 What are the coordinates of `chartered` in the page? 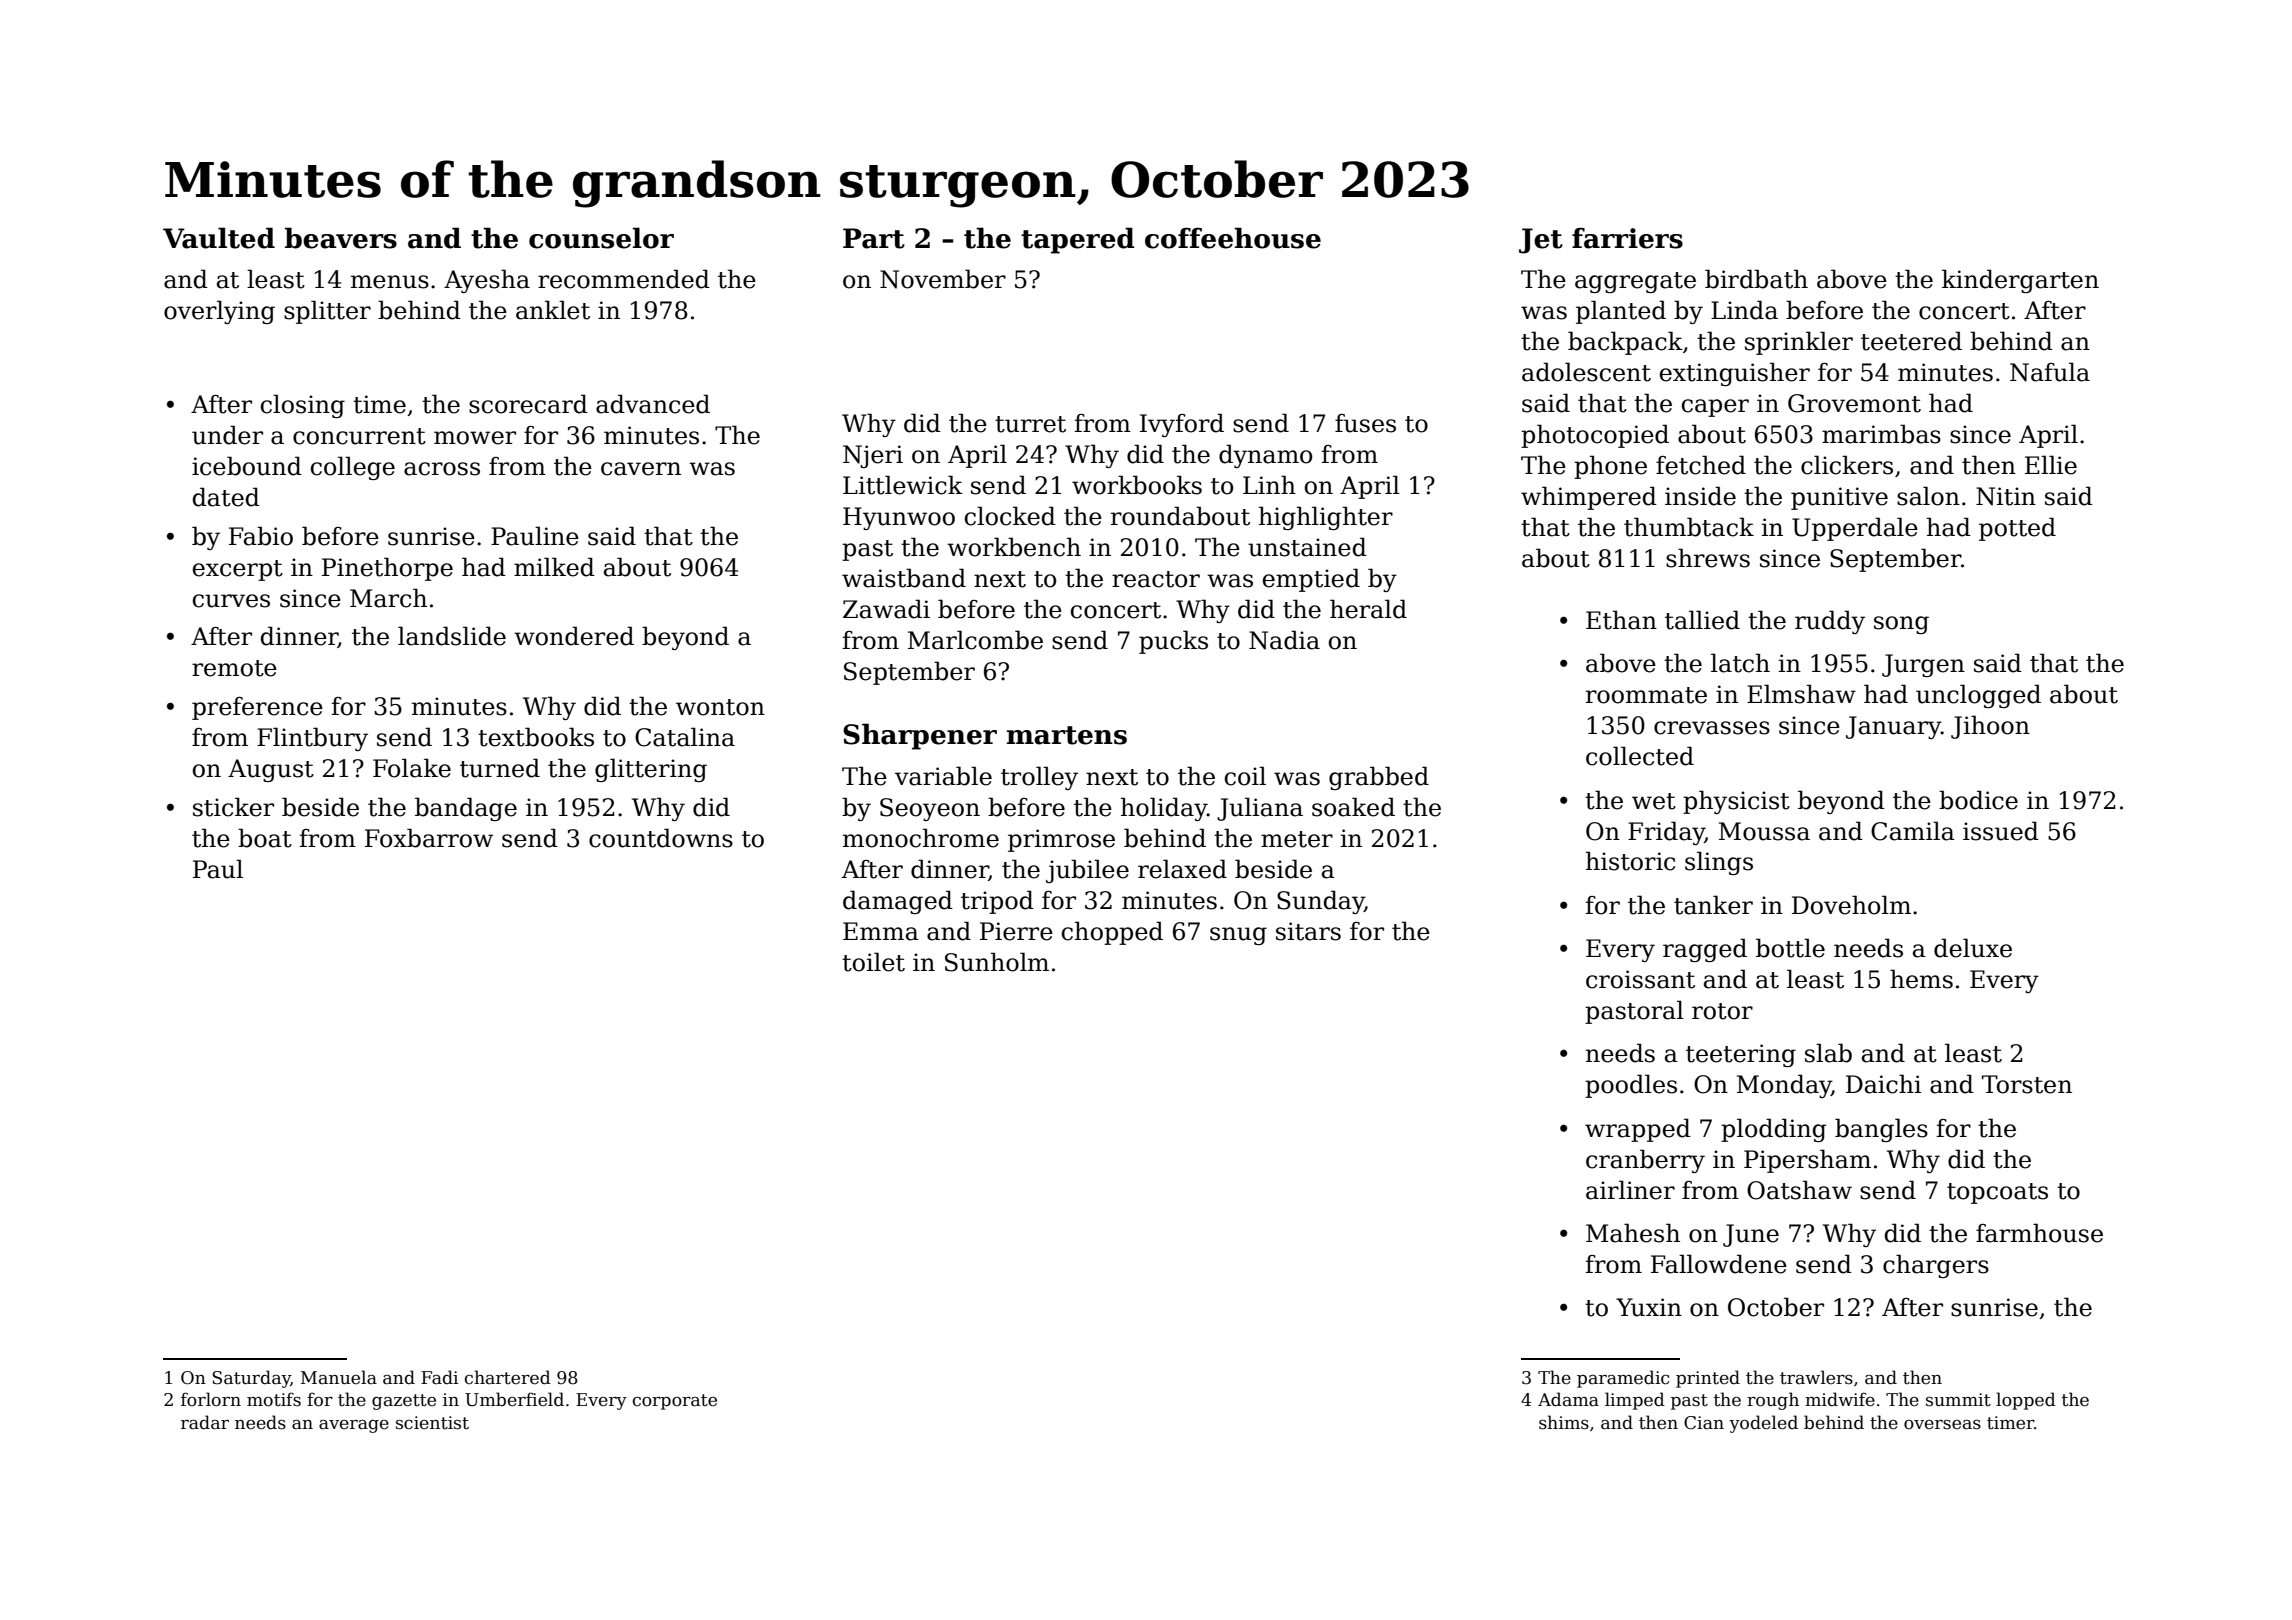 It's located at (508, 1377).
